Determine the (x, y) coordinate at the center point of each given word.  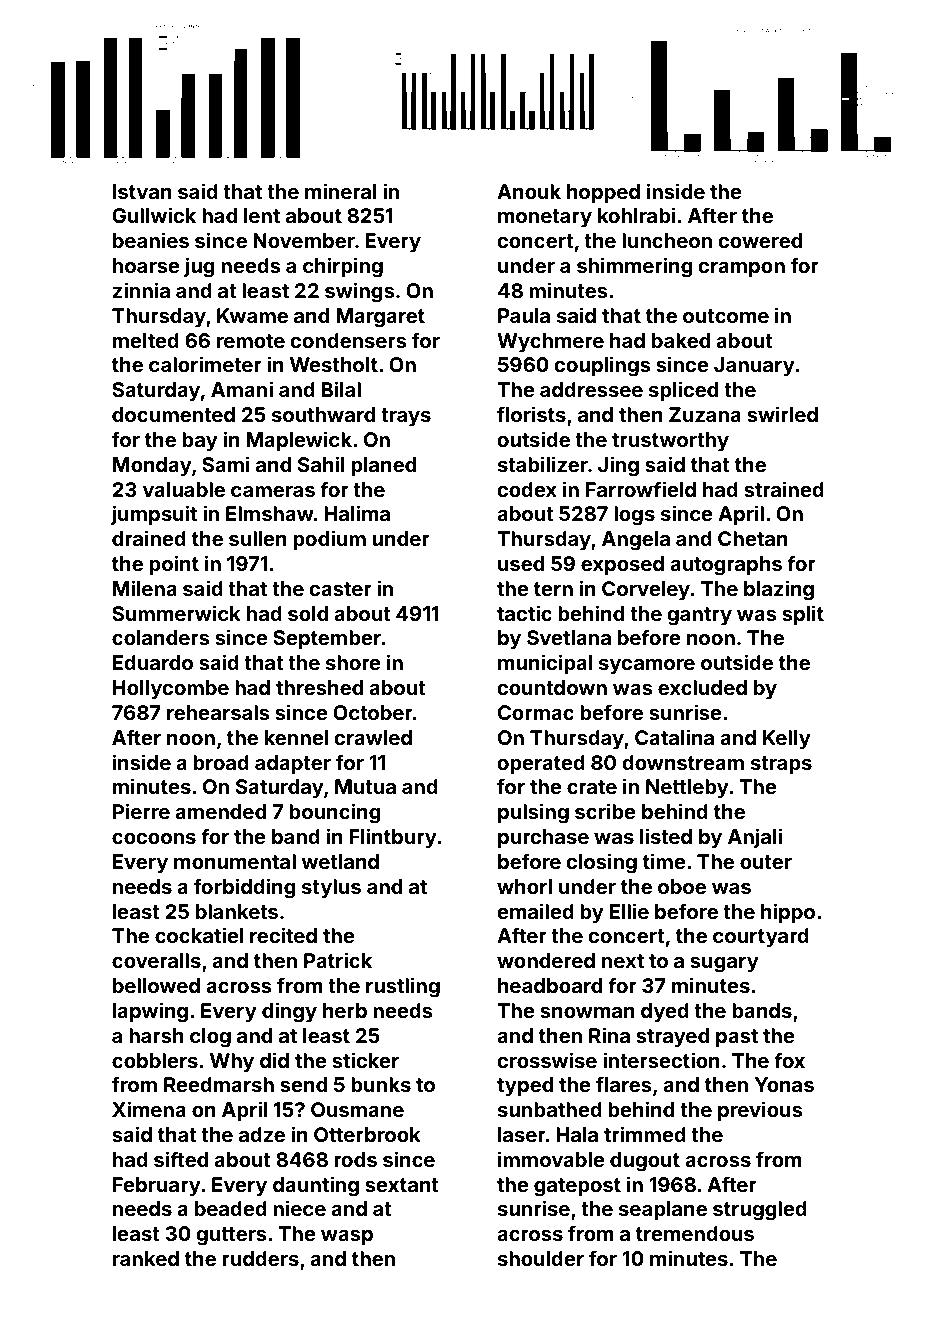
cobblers (155, 1060)
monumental (235, 861)
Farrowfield (641, 489)
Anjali (755, 838)
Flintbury (393, 838)
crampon (741, 269)
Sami (226, 464)
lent (262, 215)
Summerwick (176, 613)
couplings (602, 366)
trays (406, 417)
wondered (546, 960)
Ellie (629, 911)
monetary (545, 218)
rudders (260, 1258)
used (521, 563)
